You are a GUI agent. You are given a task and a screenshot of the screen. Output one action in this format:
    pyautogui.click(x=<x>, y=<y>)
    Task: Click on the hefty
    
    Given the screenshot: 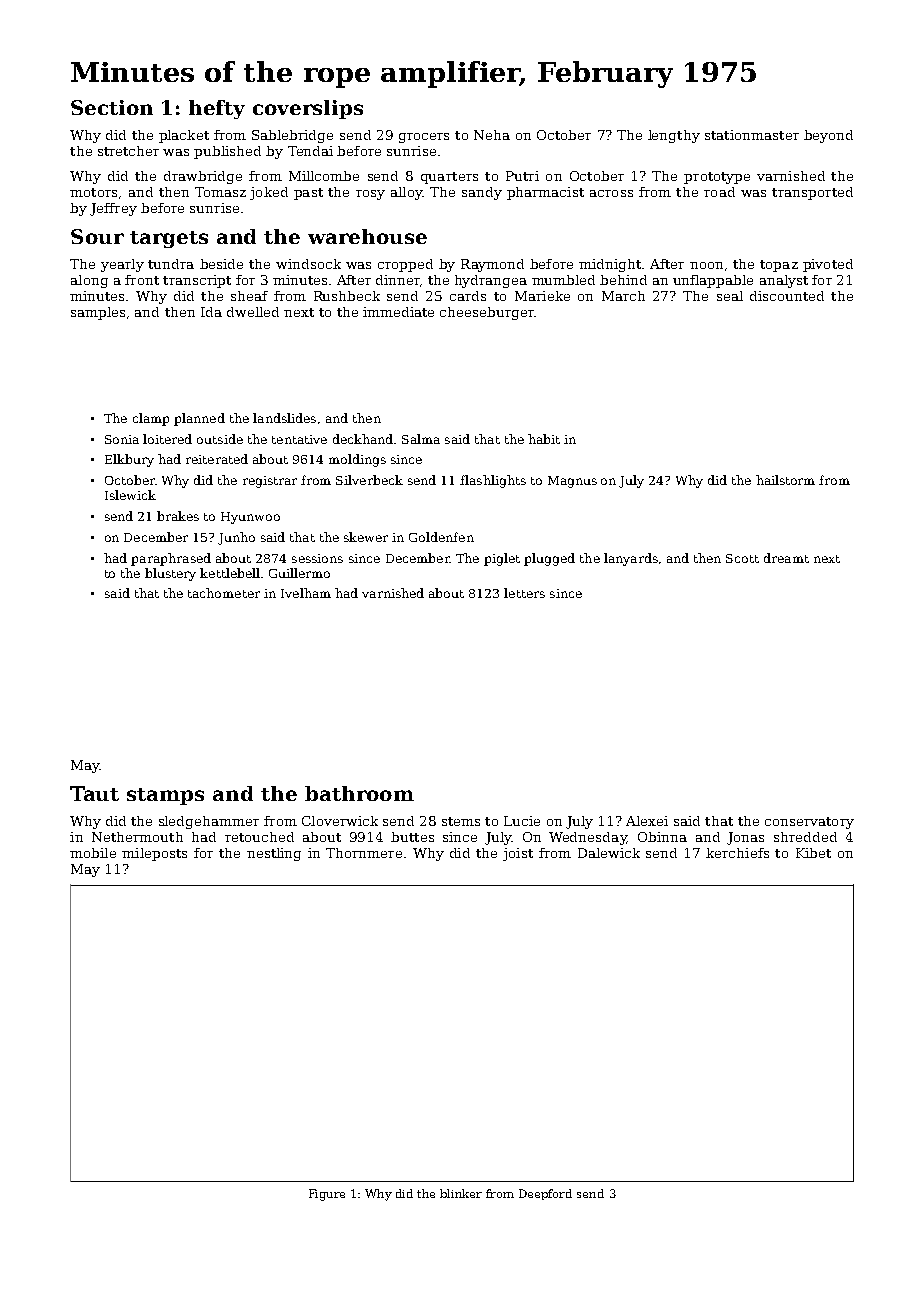 What is the action you would take?
    pyautogui.click(x=217, y=109)
